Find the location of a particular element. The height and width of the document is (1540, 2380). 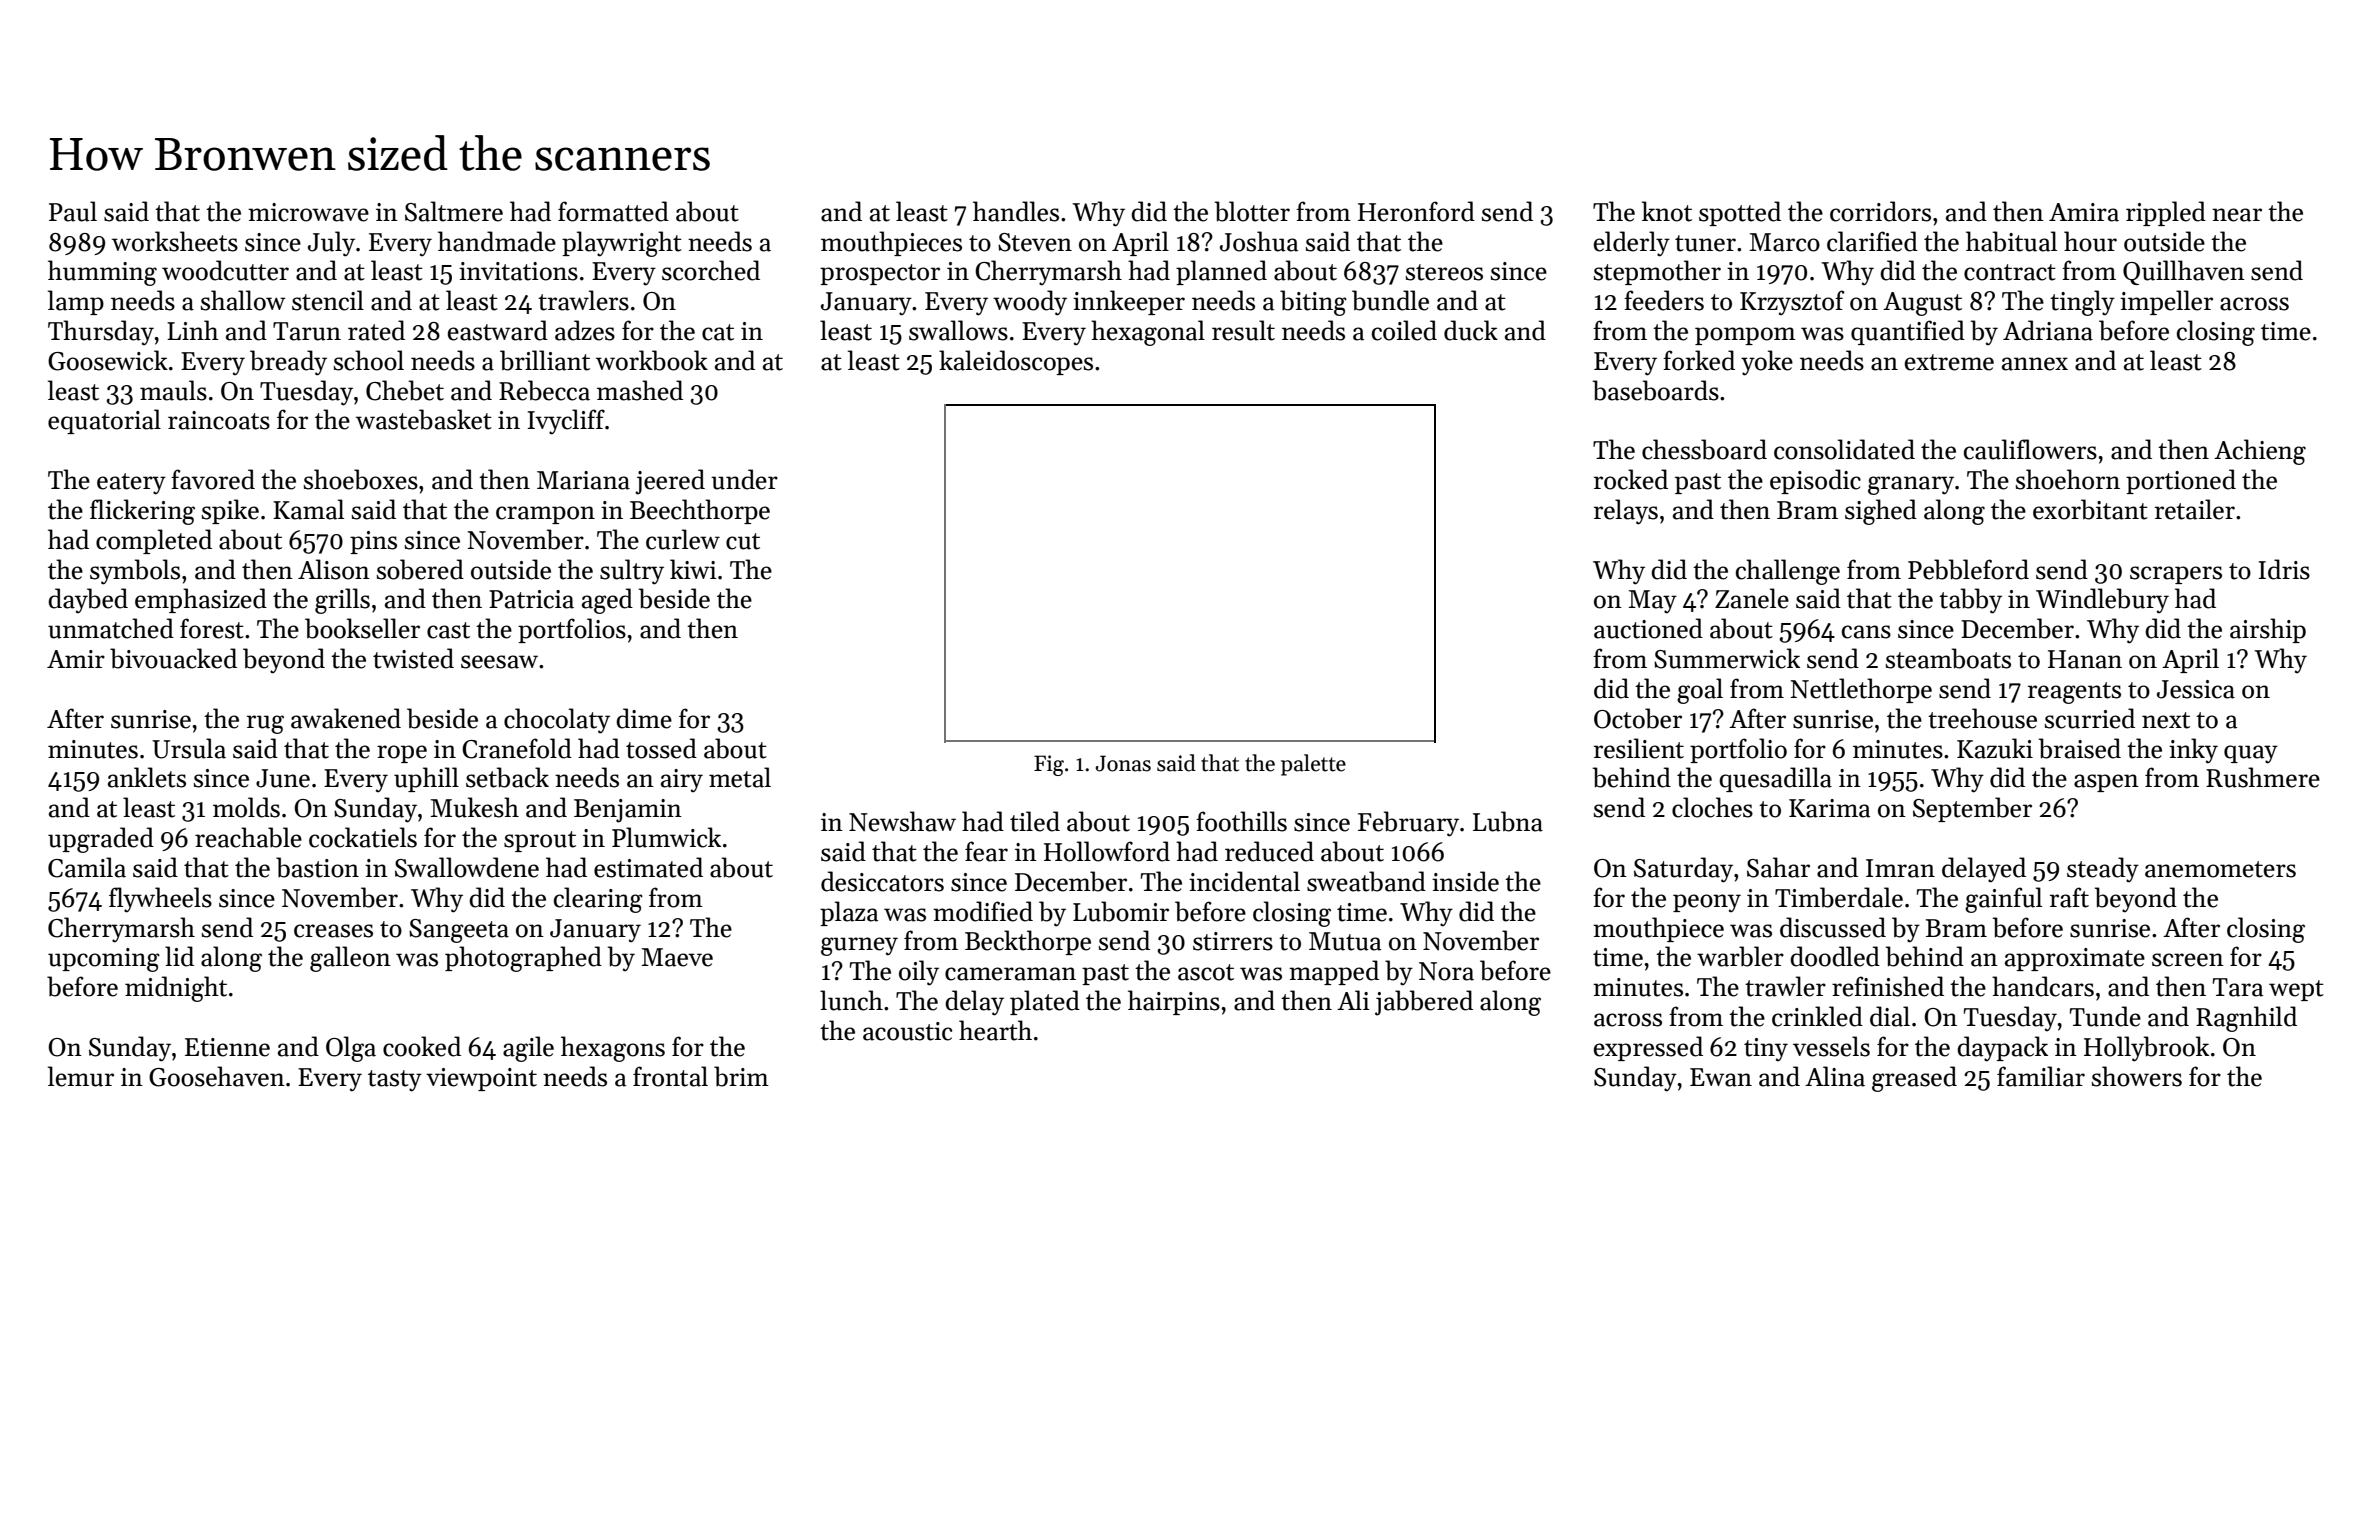

Hollybrook is located at coordinates (2146, 1049).
